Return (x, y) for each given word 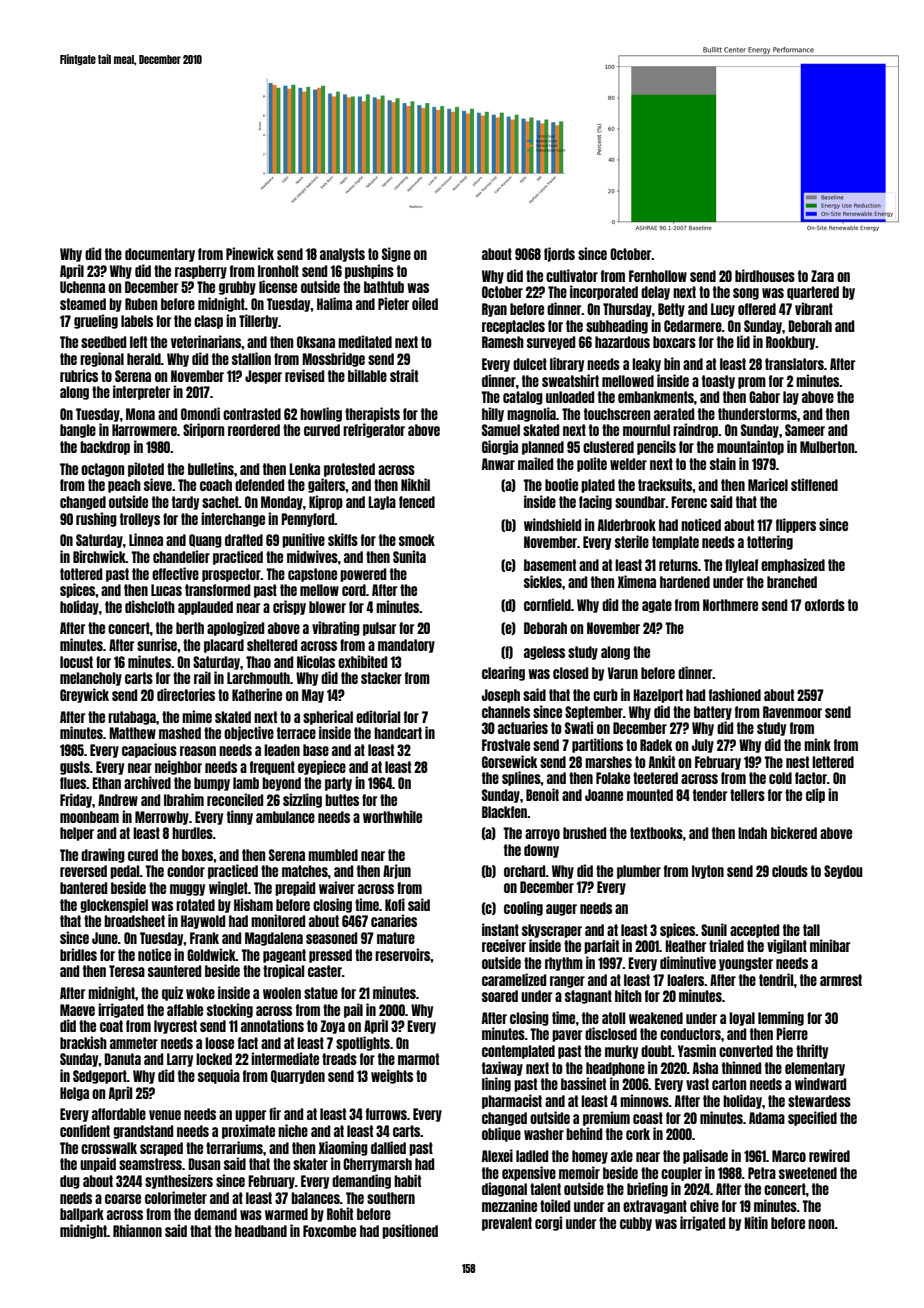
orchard (525, 871)
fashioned (735, 694)
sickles (543, 581)
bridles (78, 954)
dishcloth (150, 606)
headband (261, 1231)
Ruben (141, 304)
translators (794, 364)
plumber (639, 872)
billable (367, 375)
